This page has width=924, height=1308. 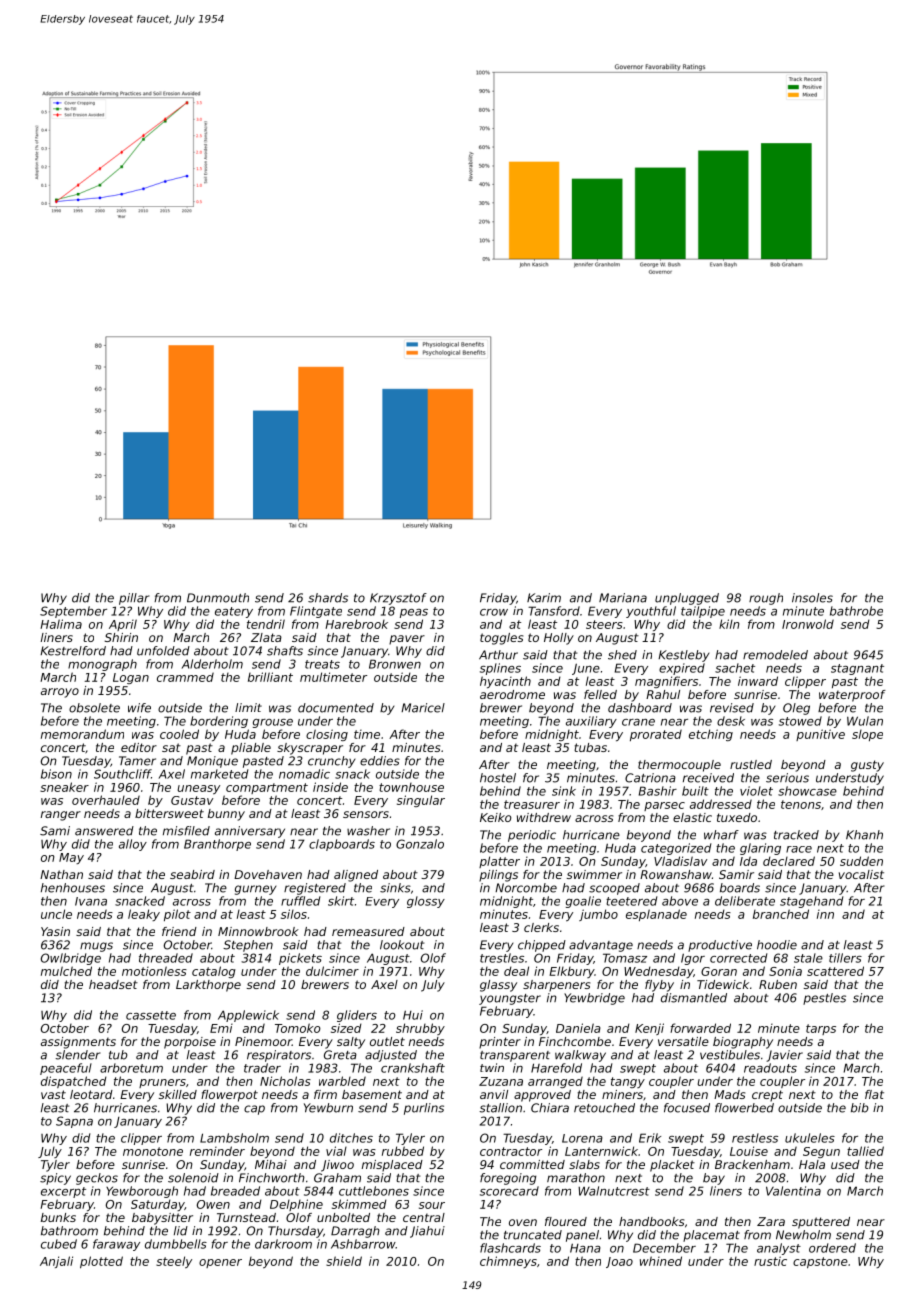 I want to click on elastic, so click(x=692, y=817).
